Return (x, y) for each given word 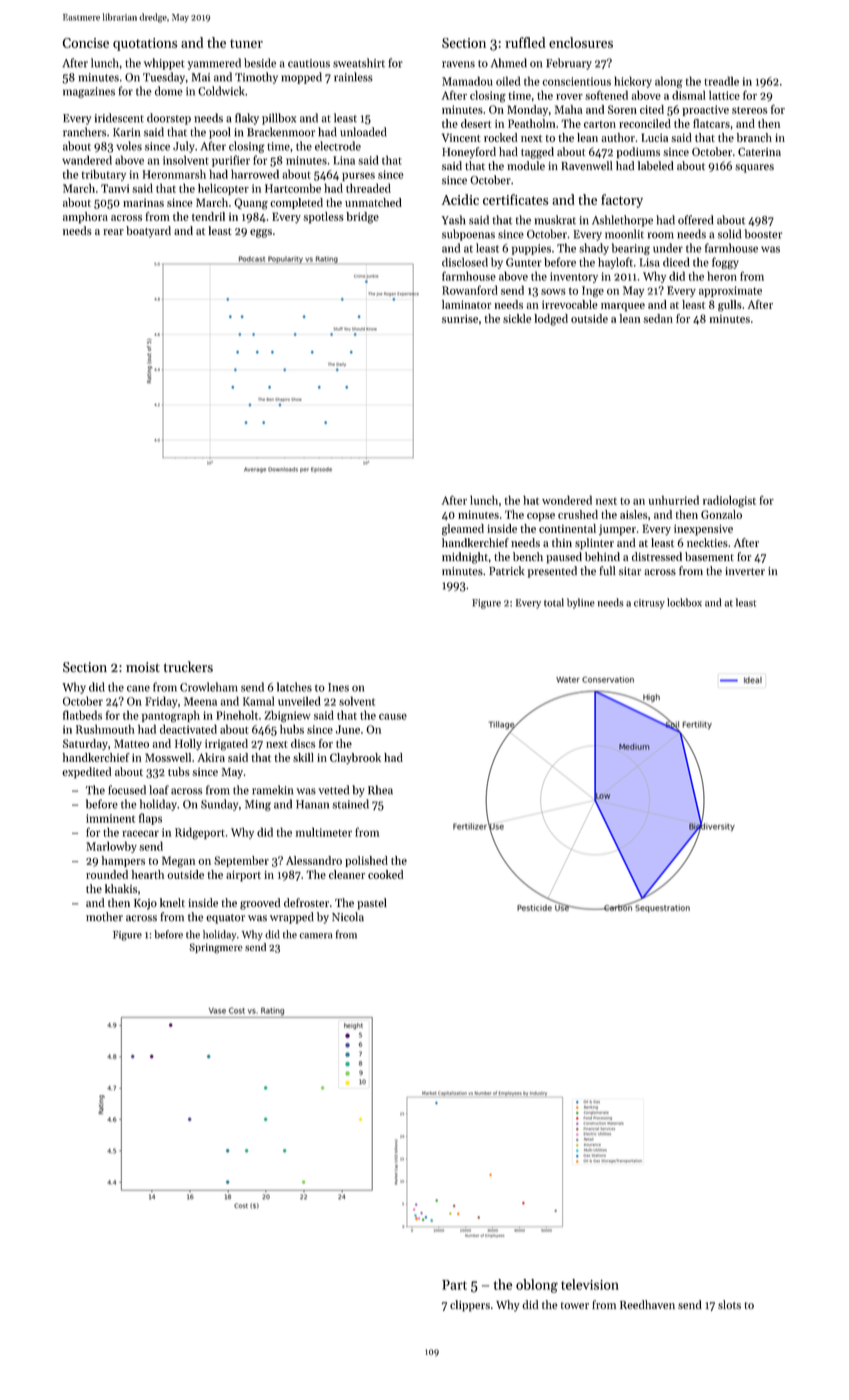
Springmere (216, 948)
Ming (258, 805)
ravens (458, 64)
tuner (246, 43)
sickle (517, 318)
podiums (638, 153)
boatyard (148, 232)
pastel (372, 904)
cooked (386, 874)
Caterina (759, 151)
